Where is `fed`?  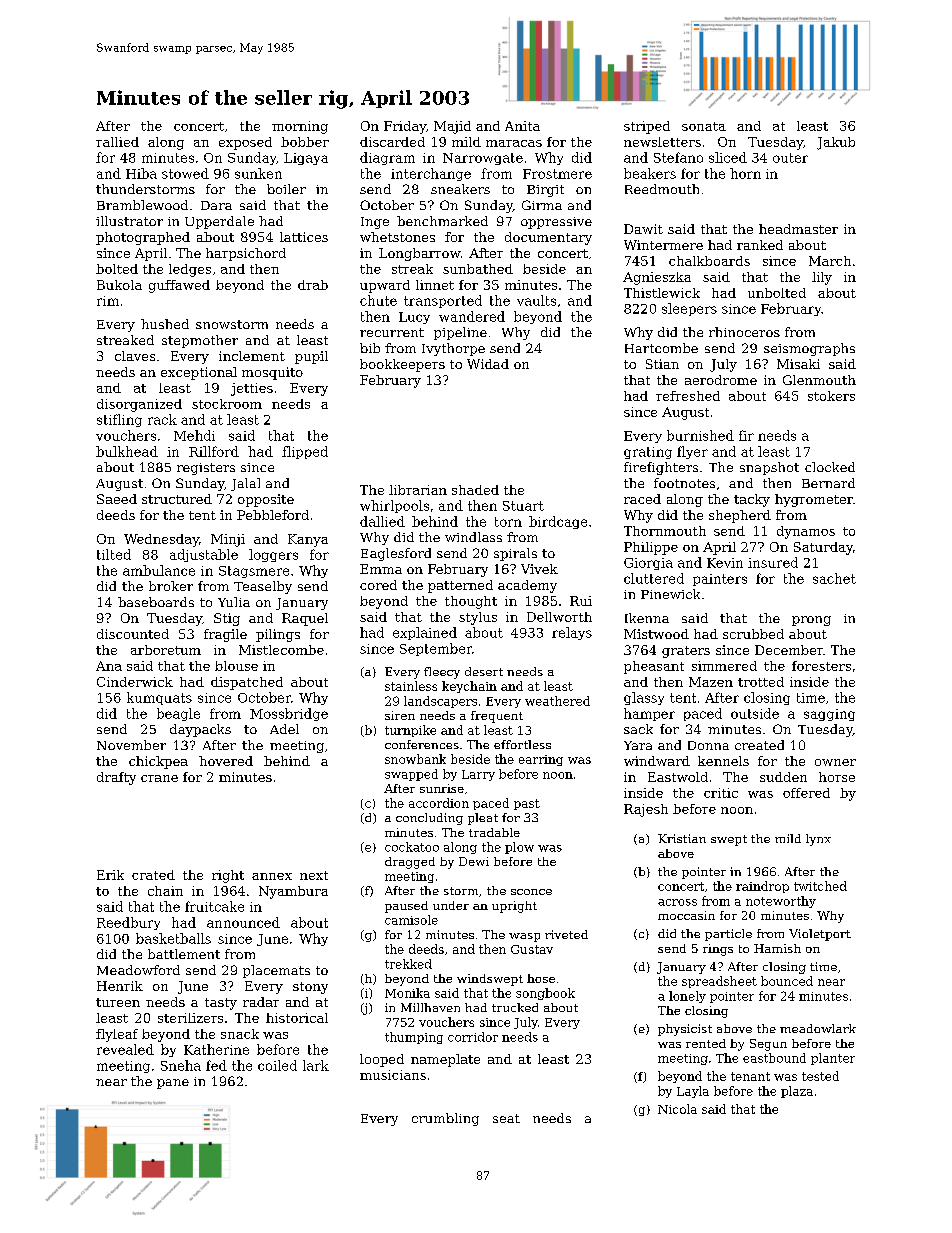
fed is located at coordinates (216, 1065).
